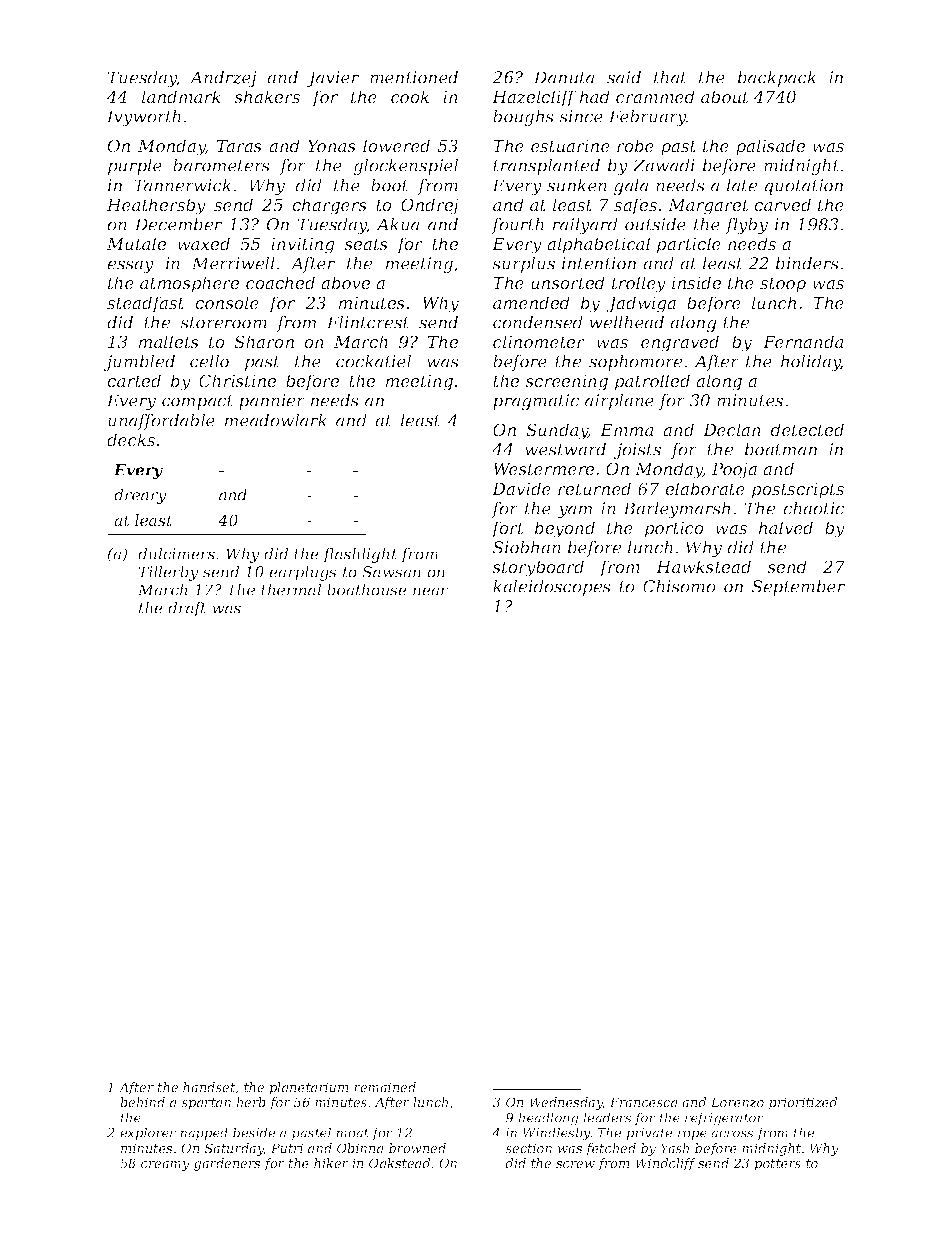 The height and width of the screenshot is (1233, 952). What do you see at coordinates (209, 1088) in the screenshot?
I see `handset` at bounding box center [209, 1088].
